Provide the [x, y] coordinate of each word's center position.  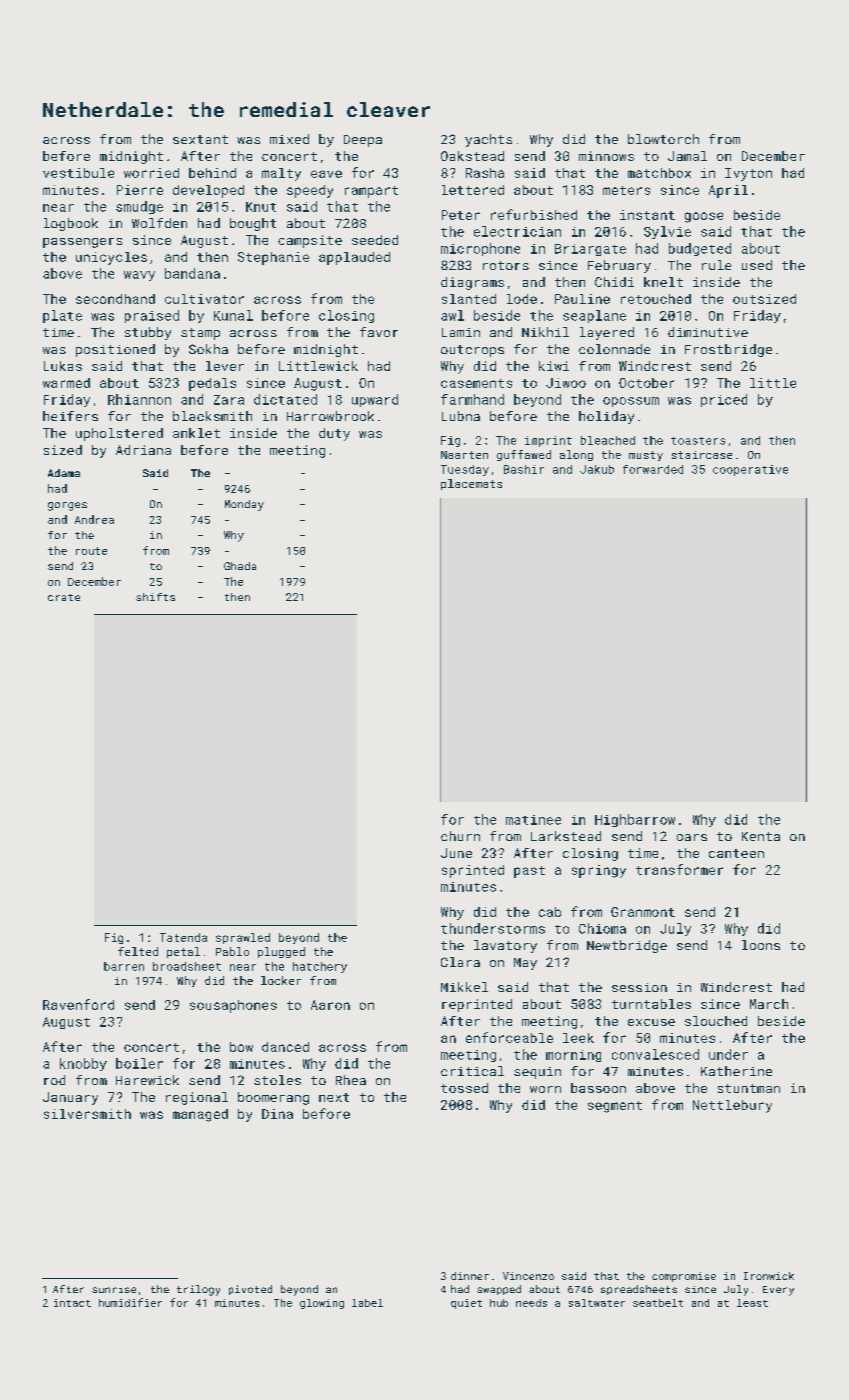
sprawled [243, 938]
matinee [533, 820]
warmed [66, 383]
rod [54, 1080]
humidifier [130, 1302]
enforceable [509, 1037]
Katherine [736, 1071]
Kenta [761, 836]
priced [724, 400]
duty [334, 434]
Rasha [485, 173]
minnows [606, 156]
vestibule [78, 173]
